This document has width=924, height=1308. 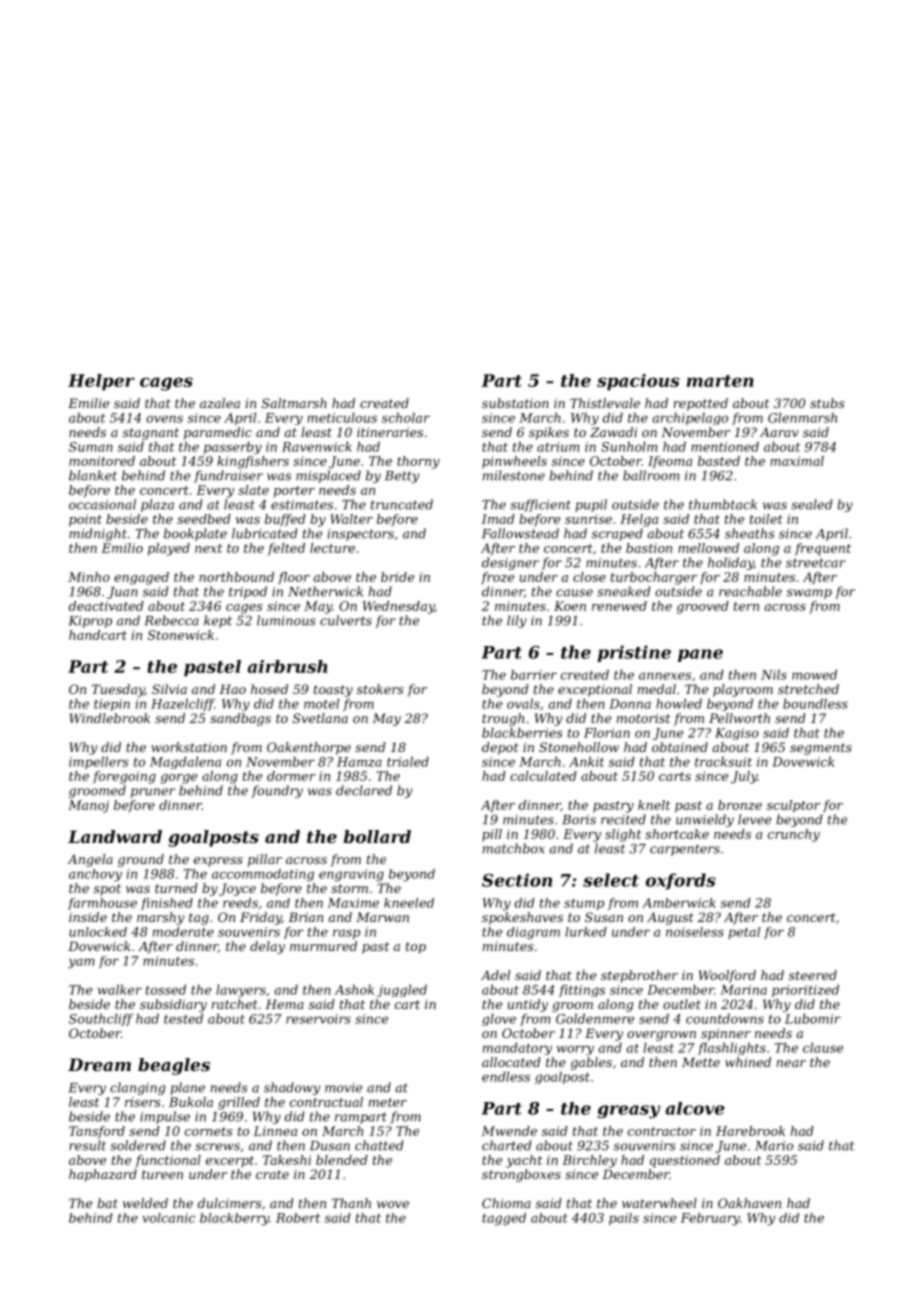 What do you see at coordinates (298, 1218) in the document?
I see `Robert` at bounding box center [298, 1218].
